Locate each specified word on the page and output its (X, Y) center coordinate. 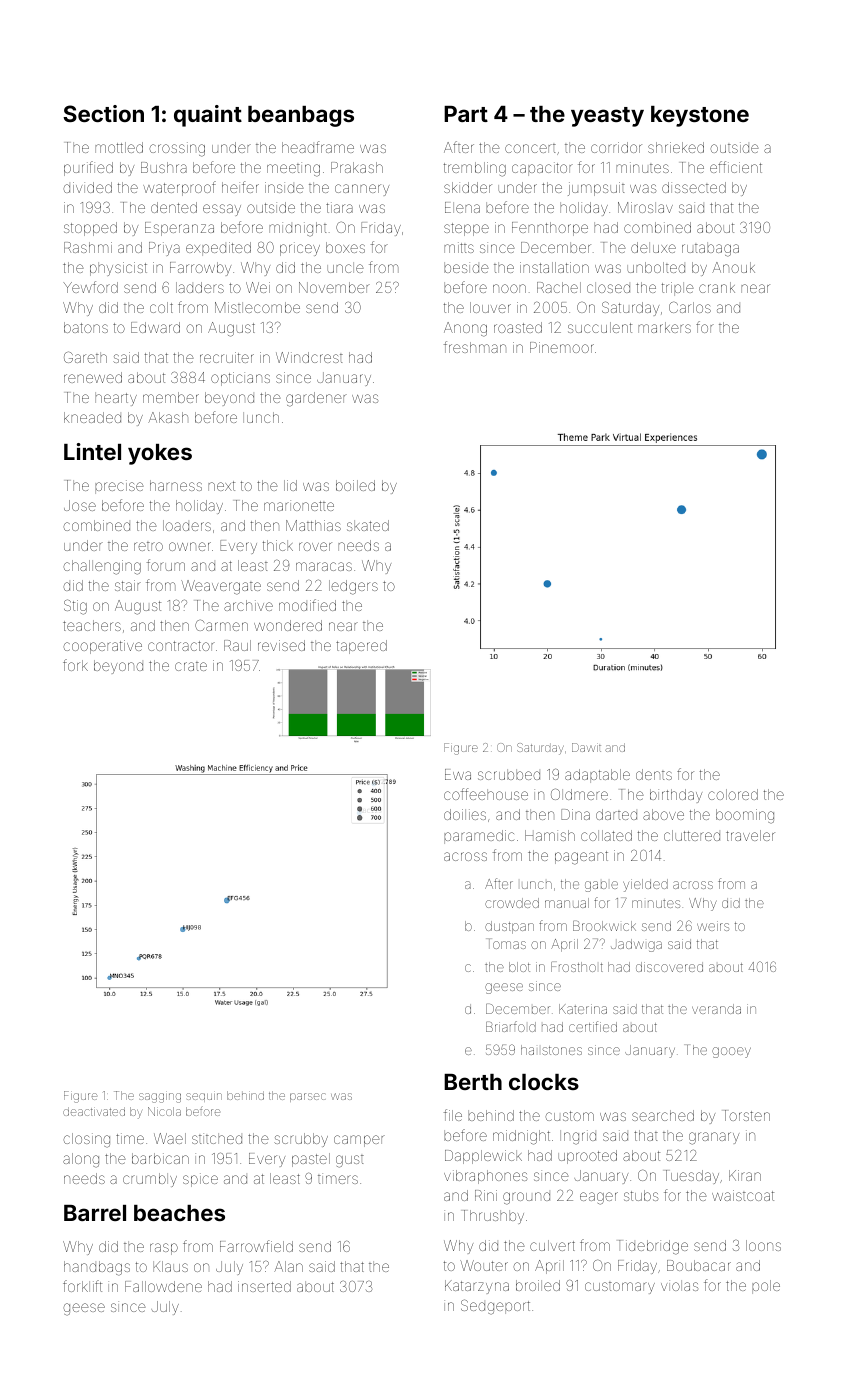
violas (679, 1285)
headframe (318, 147)
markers (664, 327)
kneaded (92, 417)
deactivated (94, 1111)
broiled (538, 1285)
